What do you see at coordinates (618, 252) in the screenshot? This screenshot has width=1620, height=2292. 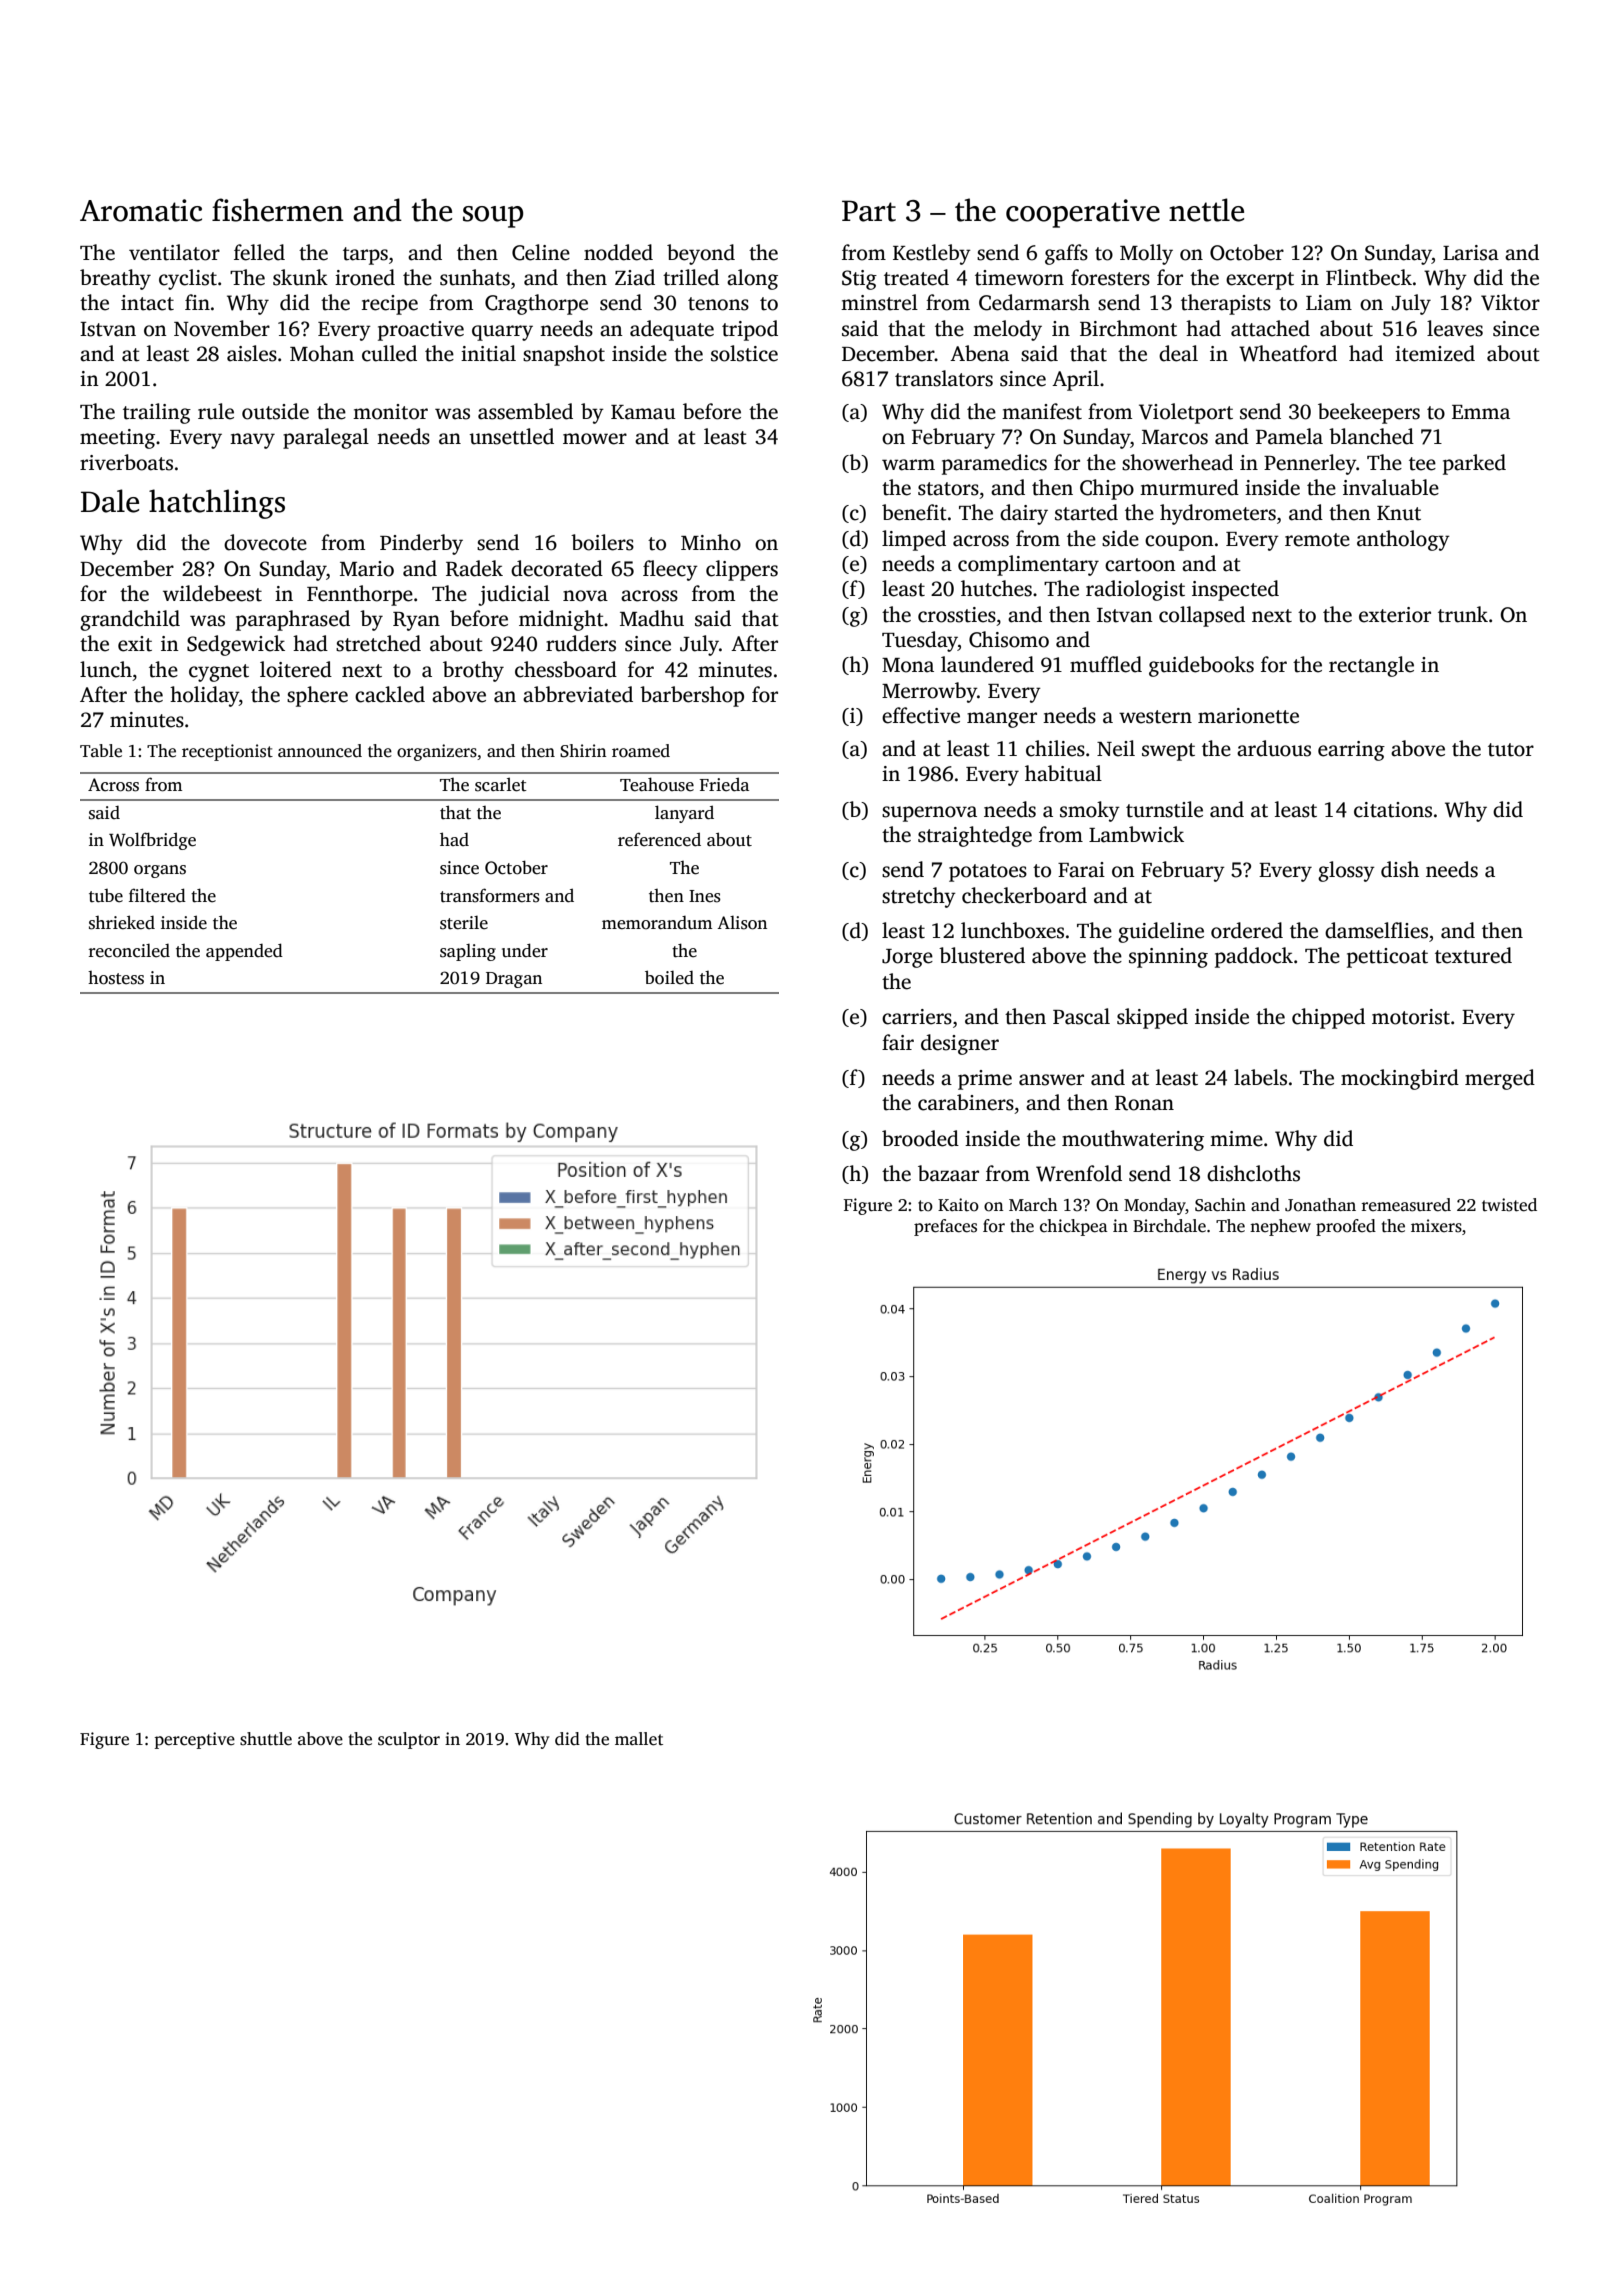 I see `nodded` at bounding box center [618, 252].
